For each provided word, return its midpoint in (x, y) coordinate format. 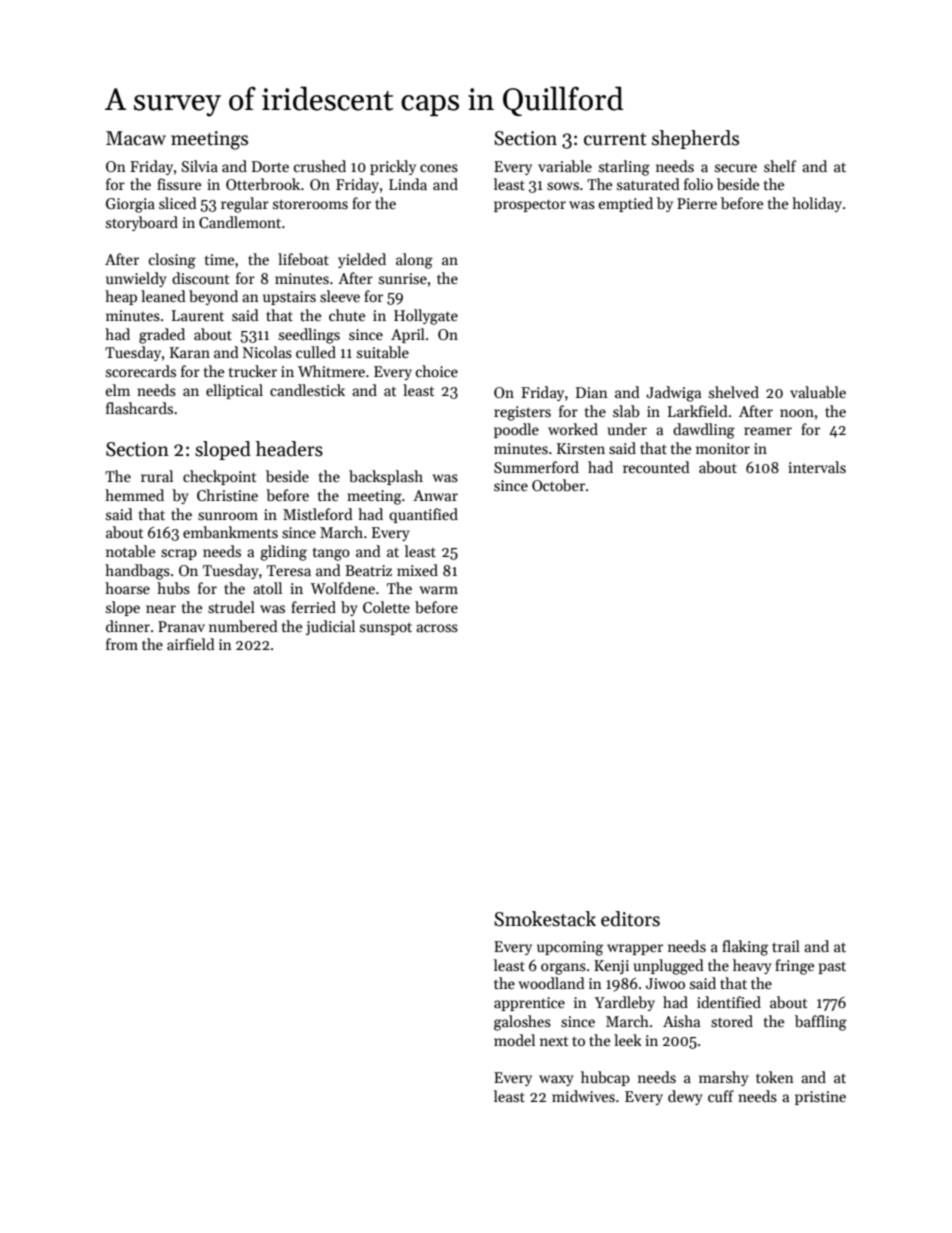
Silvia (200, 166)
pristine (820, 1098)
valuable (818, 392)
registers (522, 413)
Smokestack (545, 919)
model (514, 1040)
